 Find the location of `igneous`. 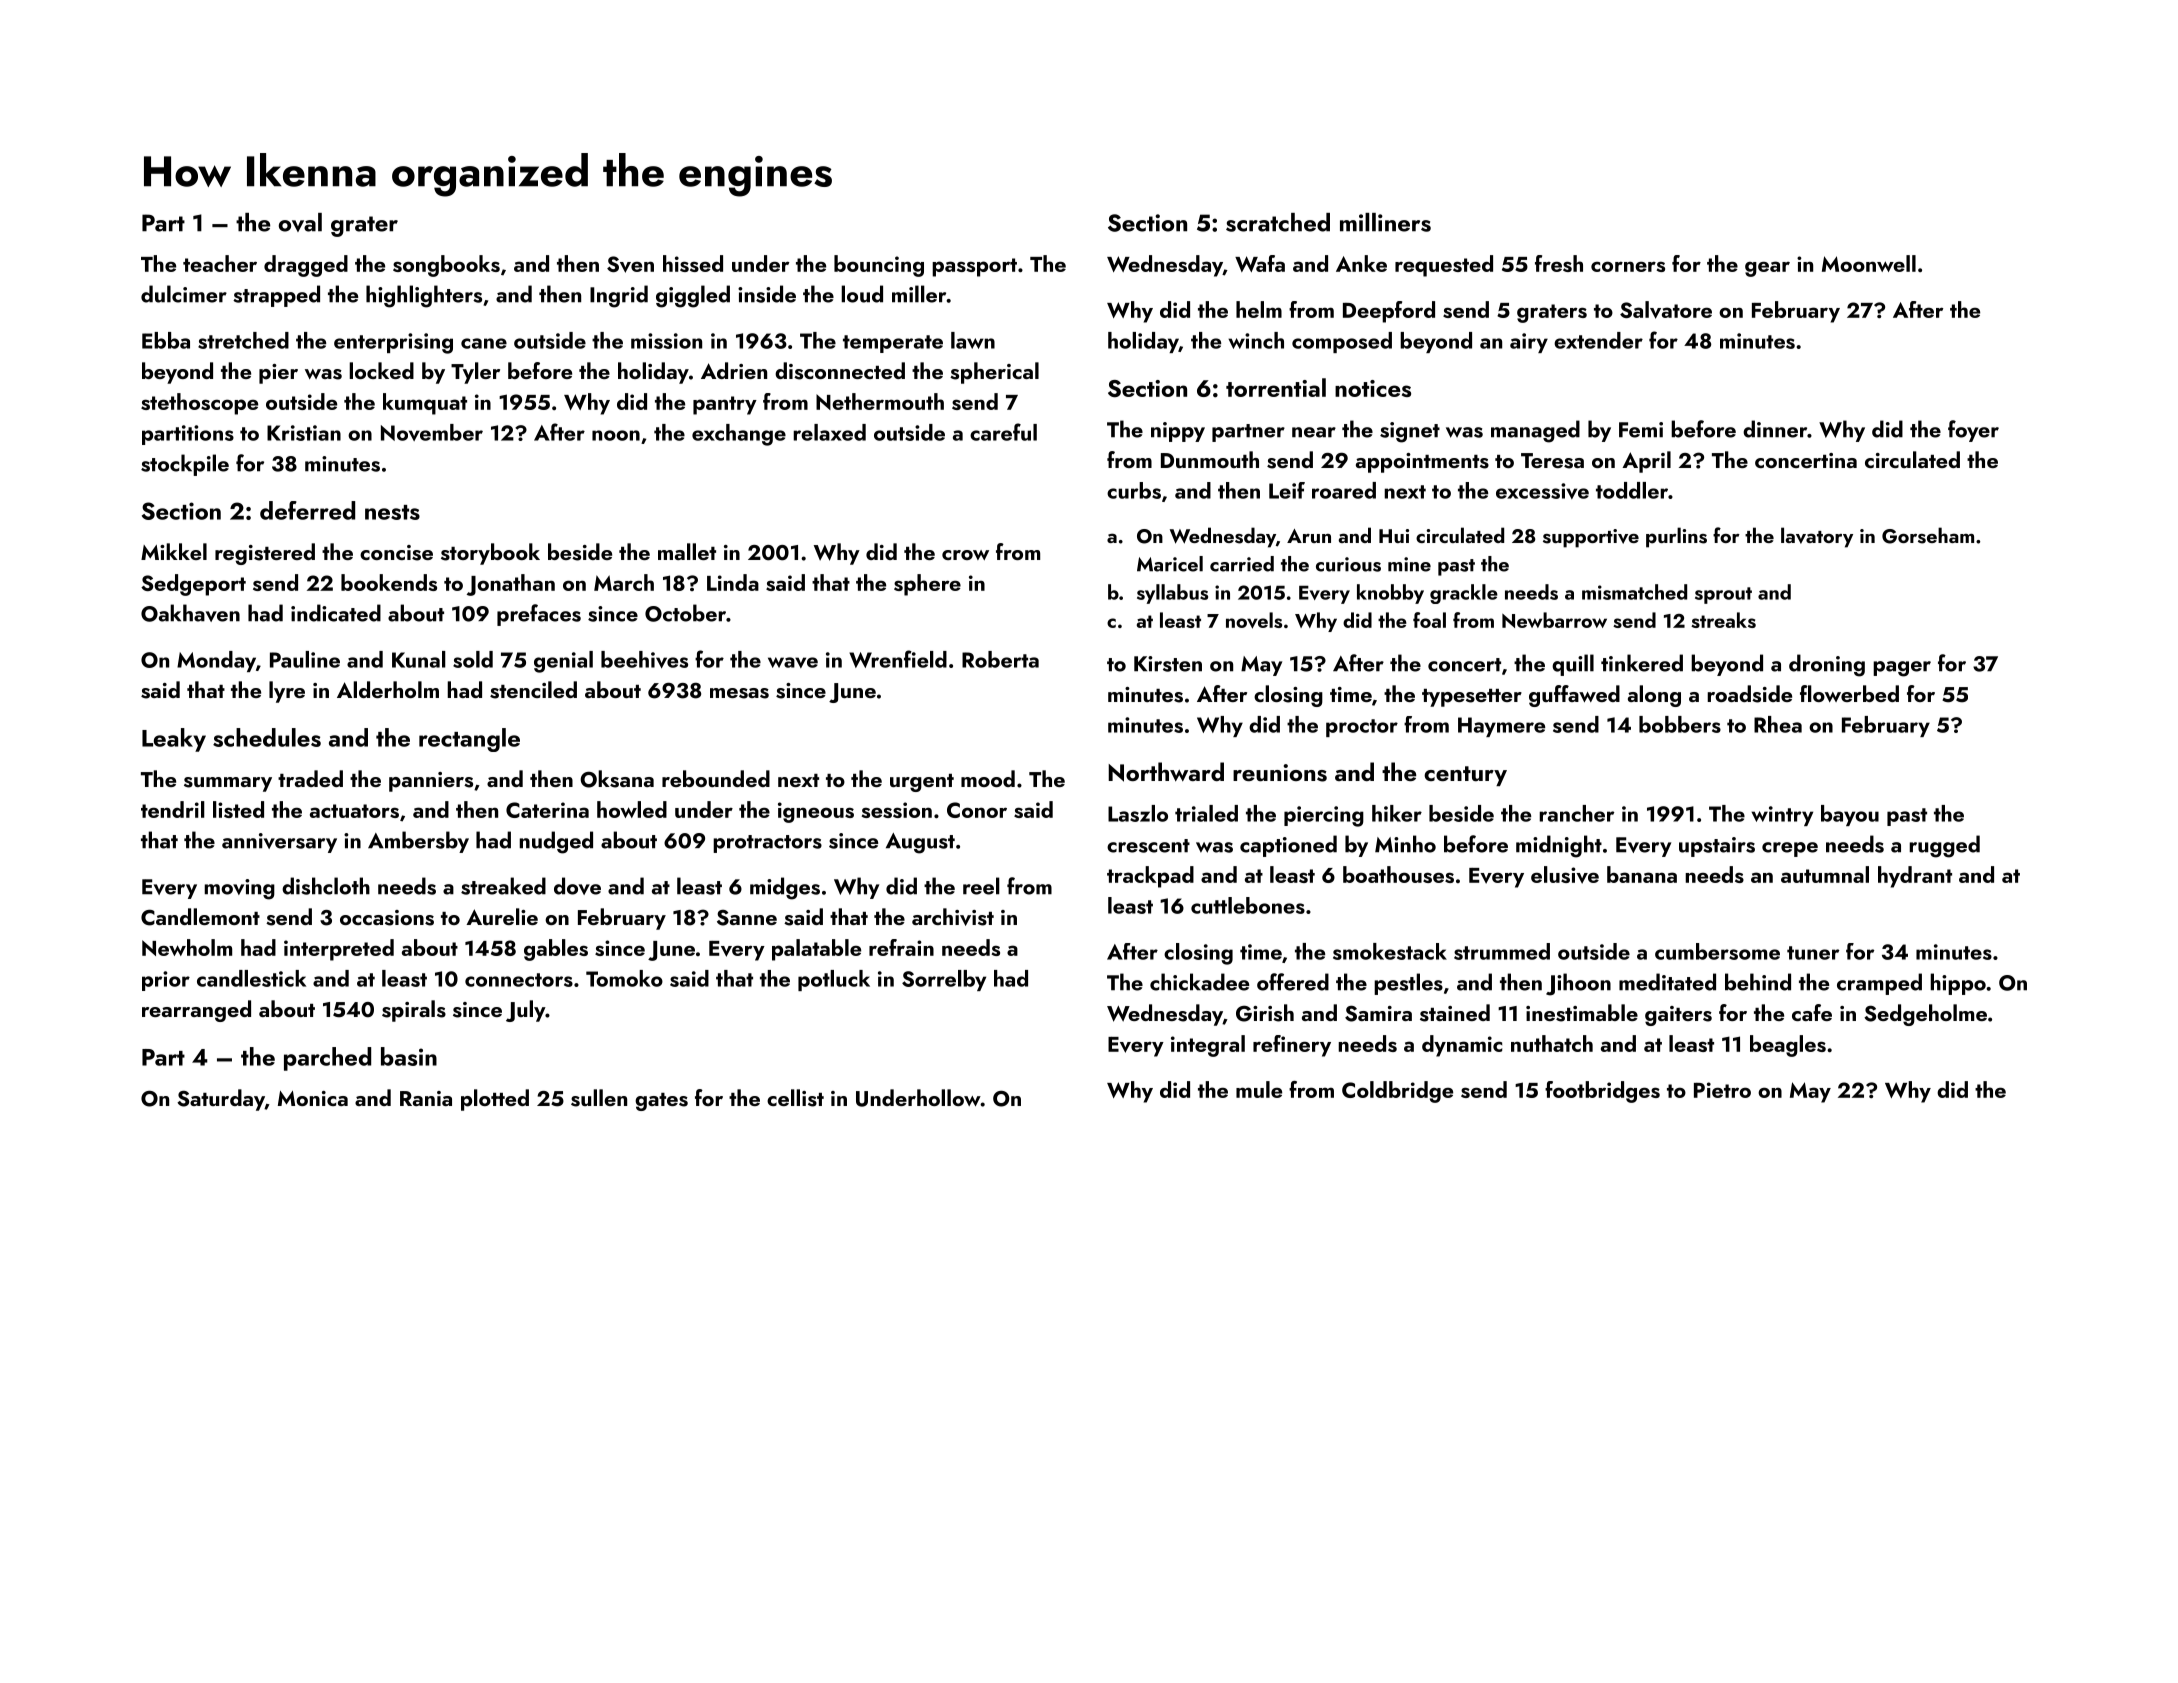

igneous is located at coordinates (816, 812).
